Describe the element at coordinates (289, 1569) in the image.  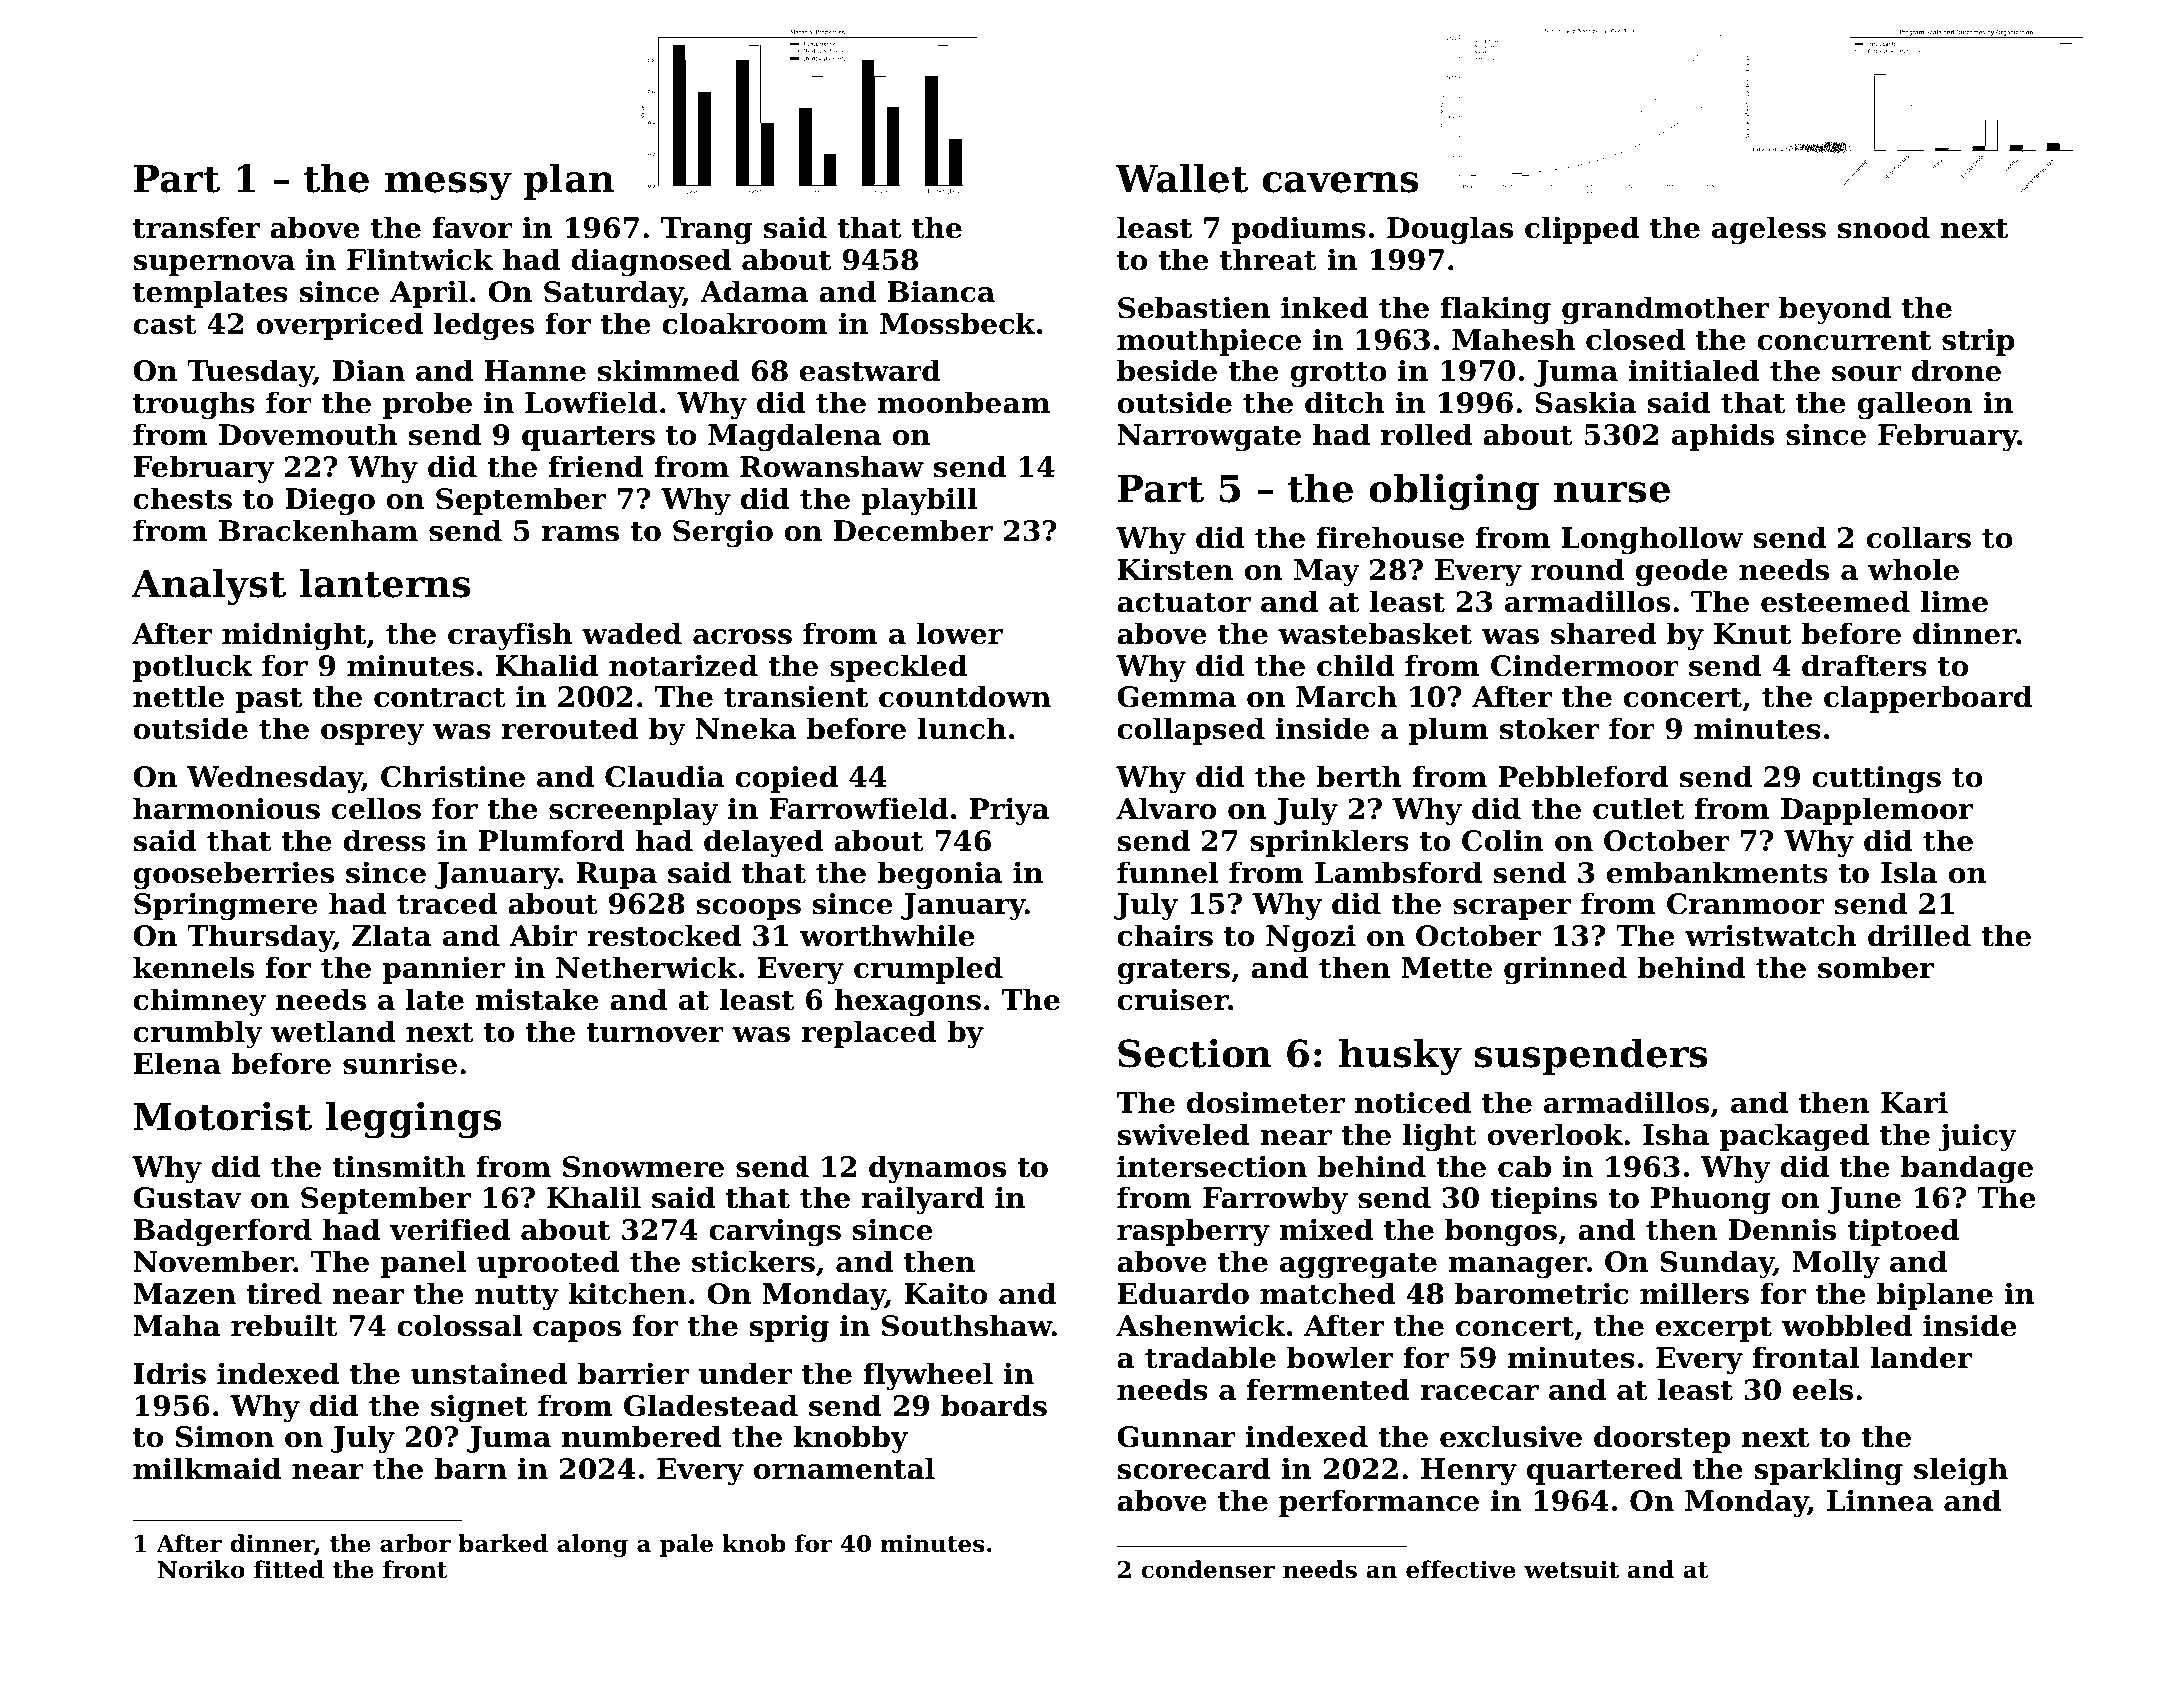
I see `fitted` at that location.
